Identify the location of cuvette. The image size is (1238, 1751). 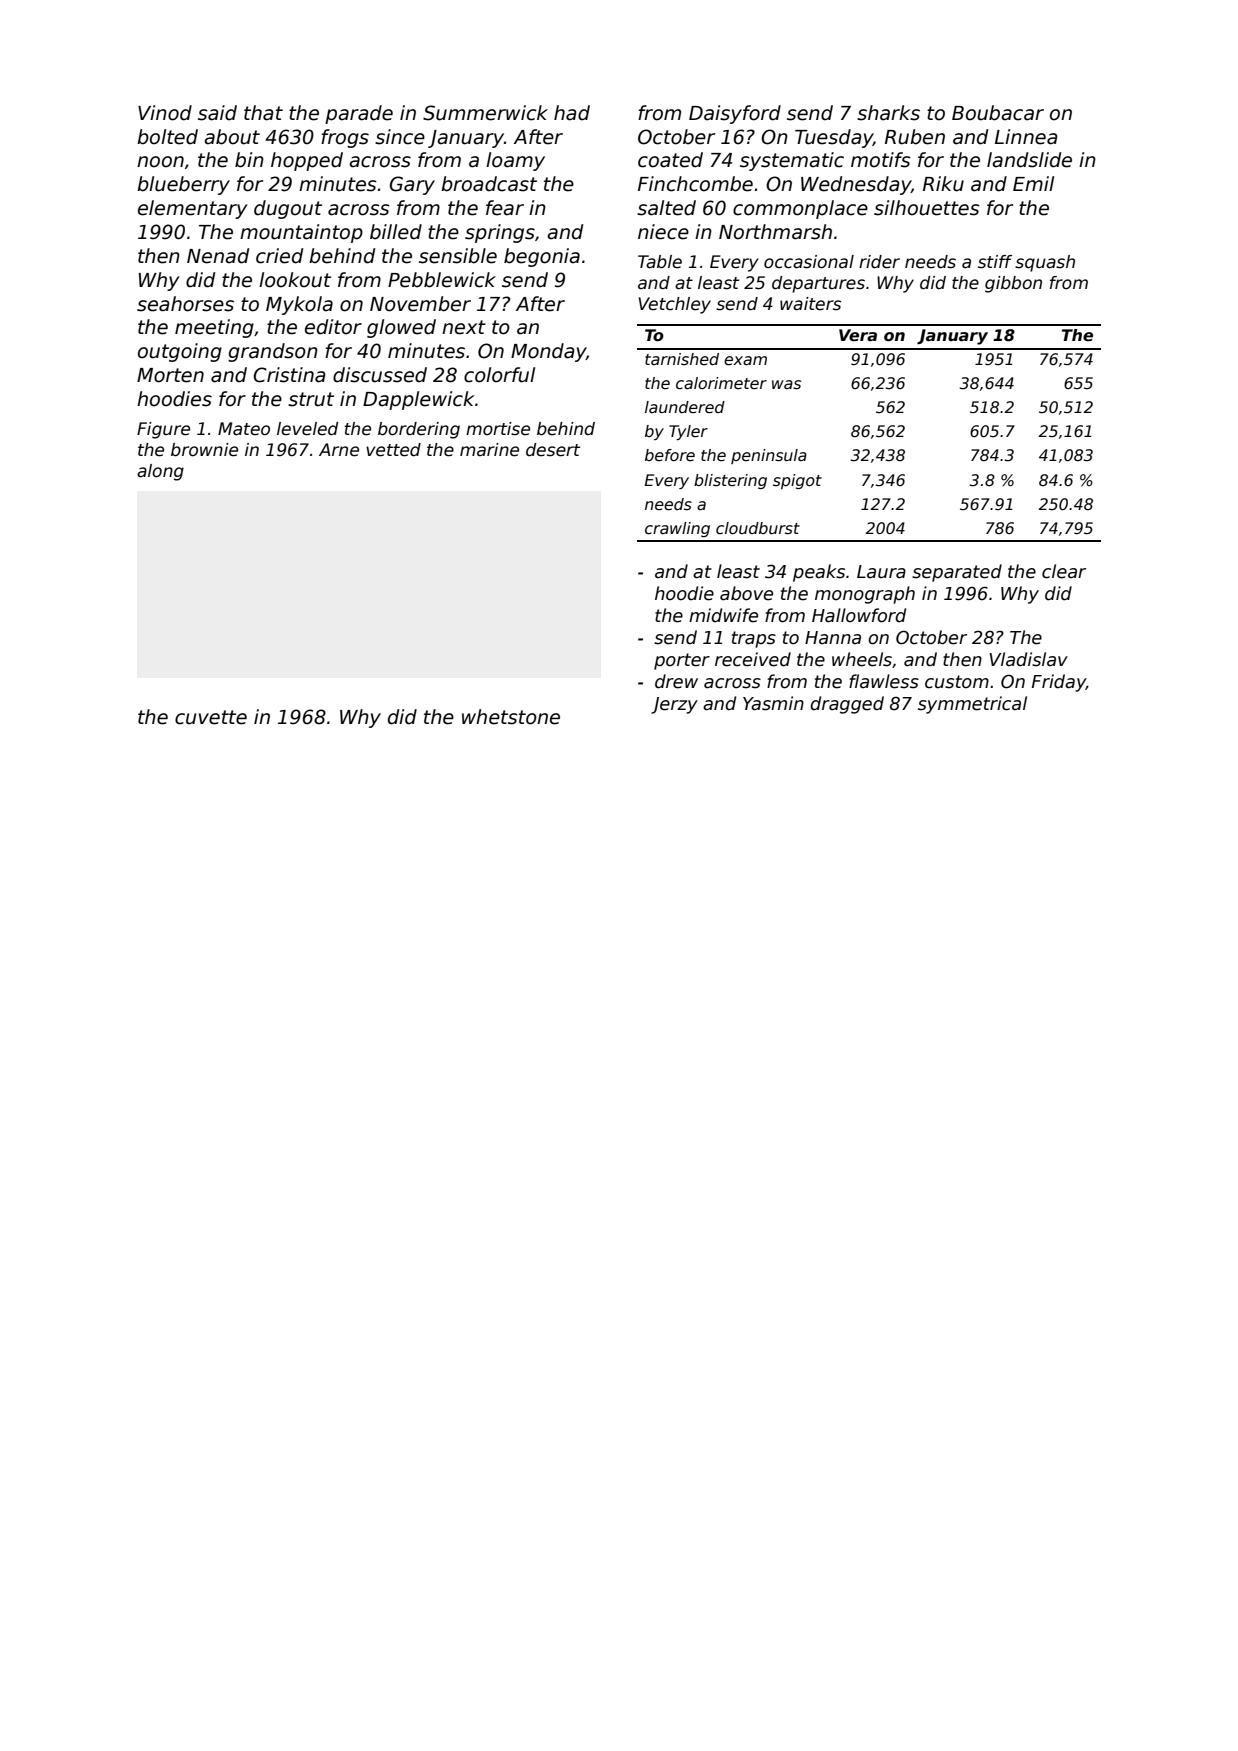
(211, 717).
